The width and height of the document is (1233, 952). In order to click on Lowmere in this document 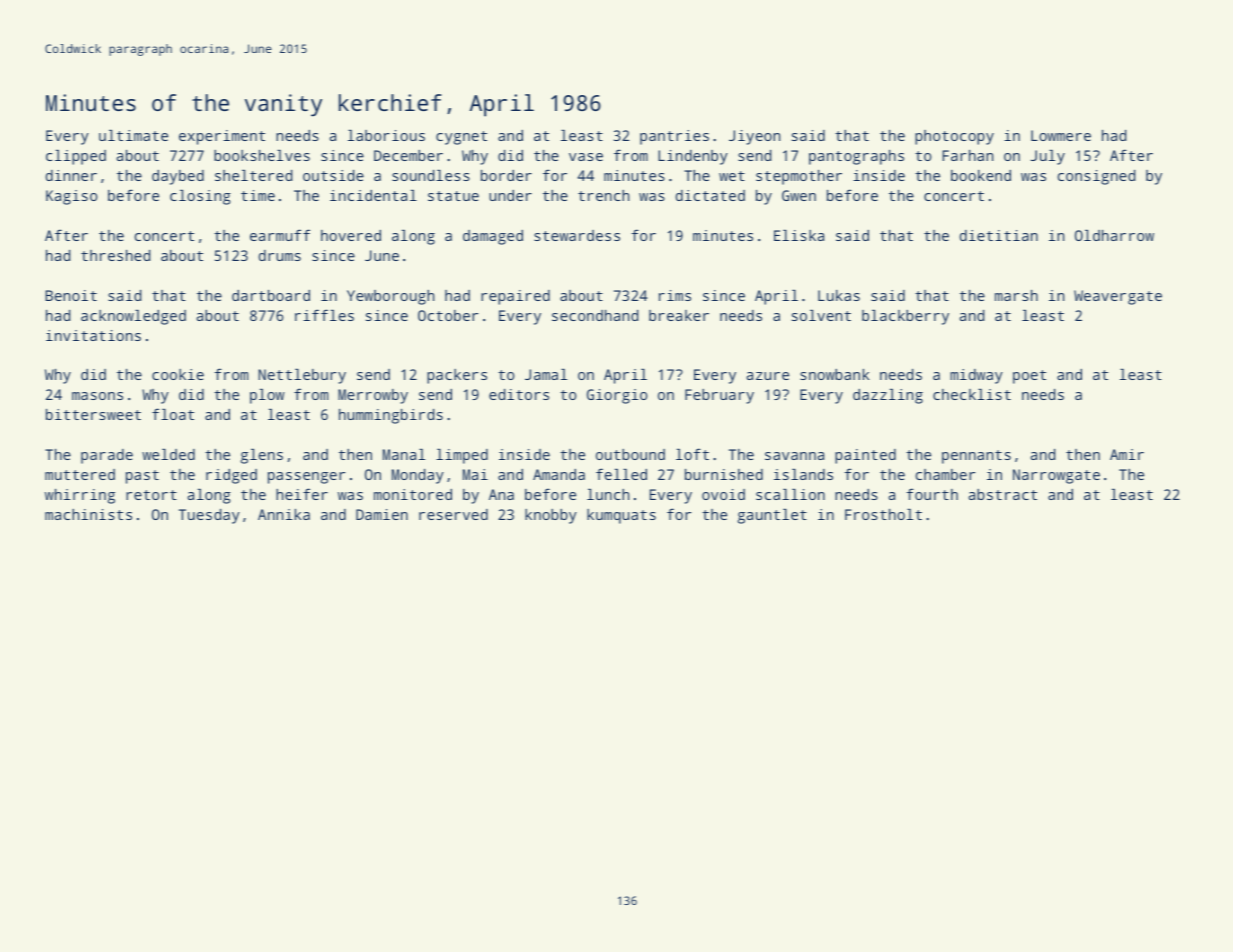, I will do `click(1061, 135)`.
